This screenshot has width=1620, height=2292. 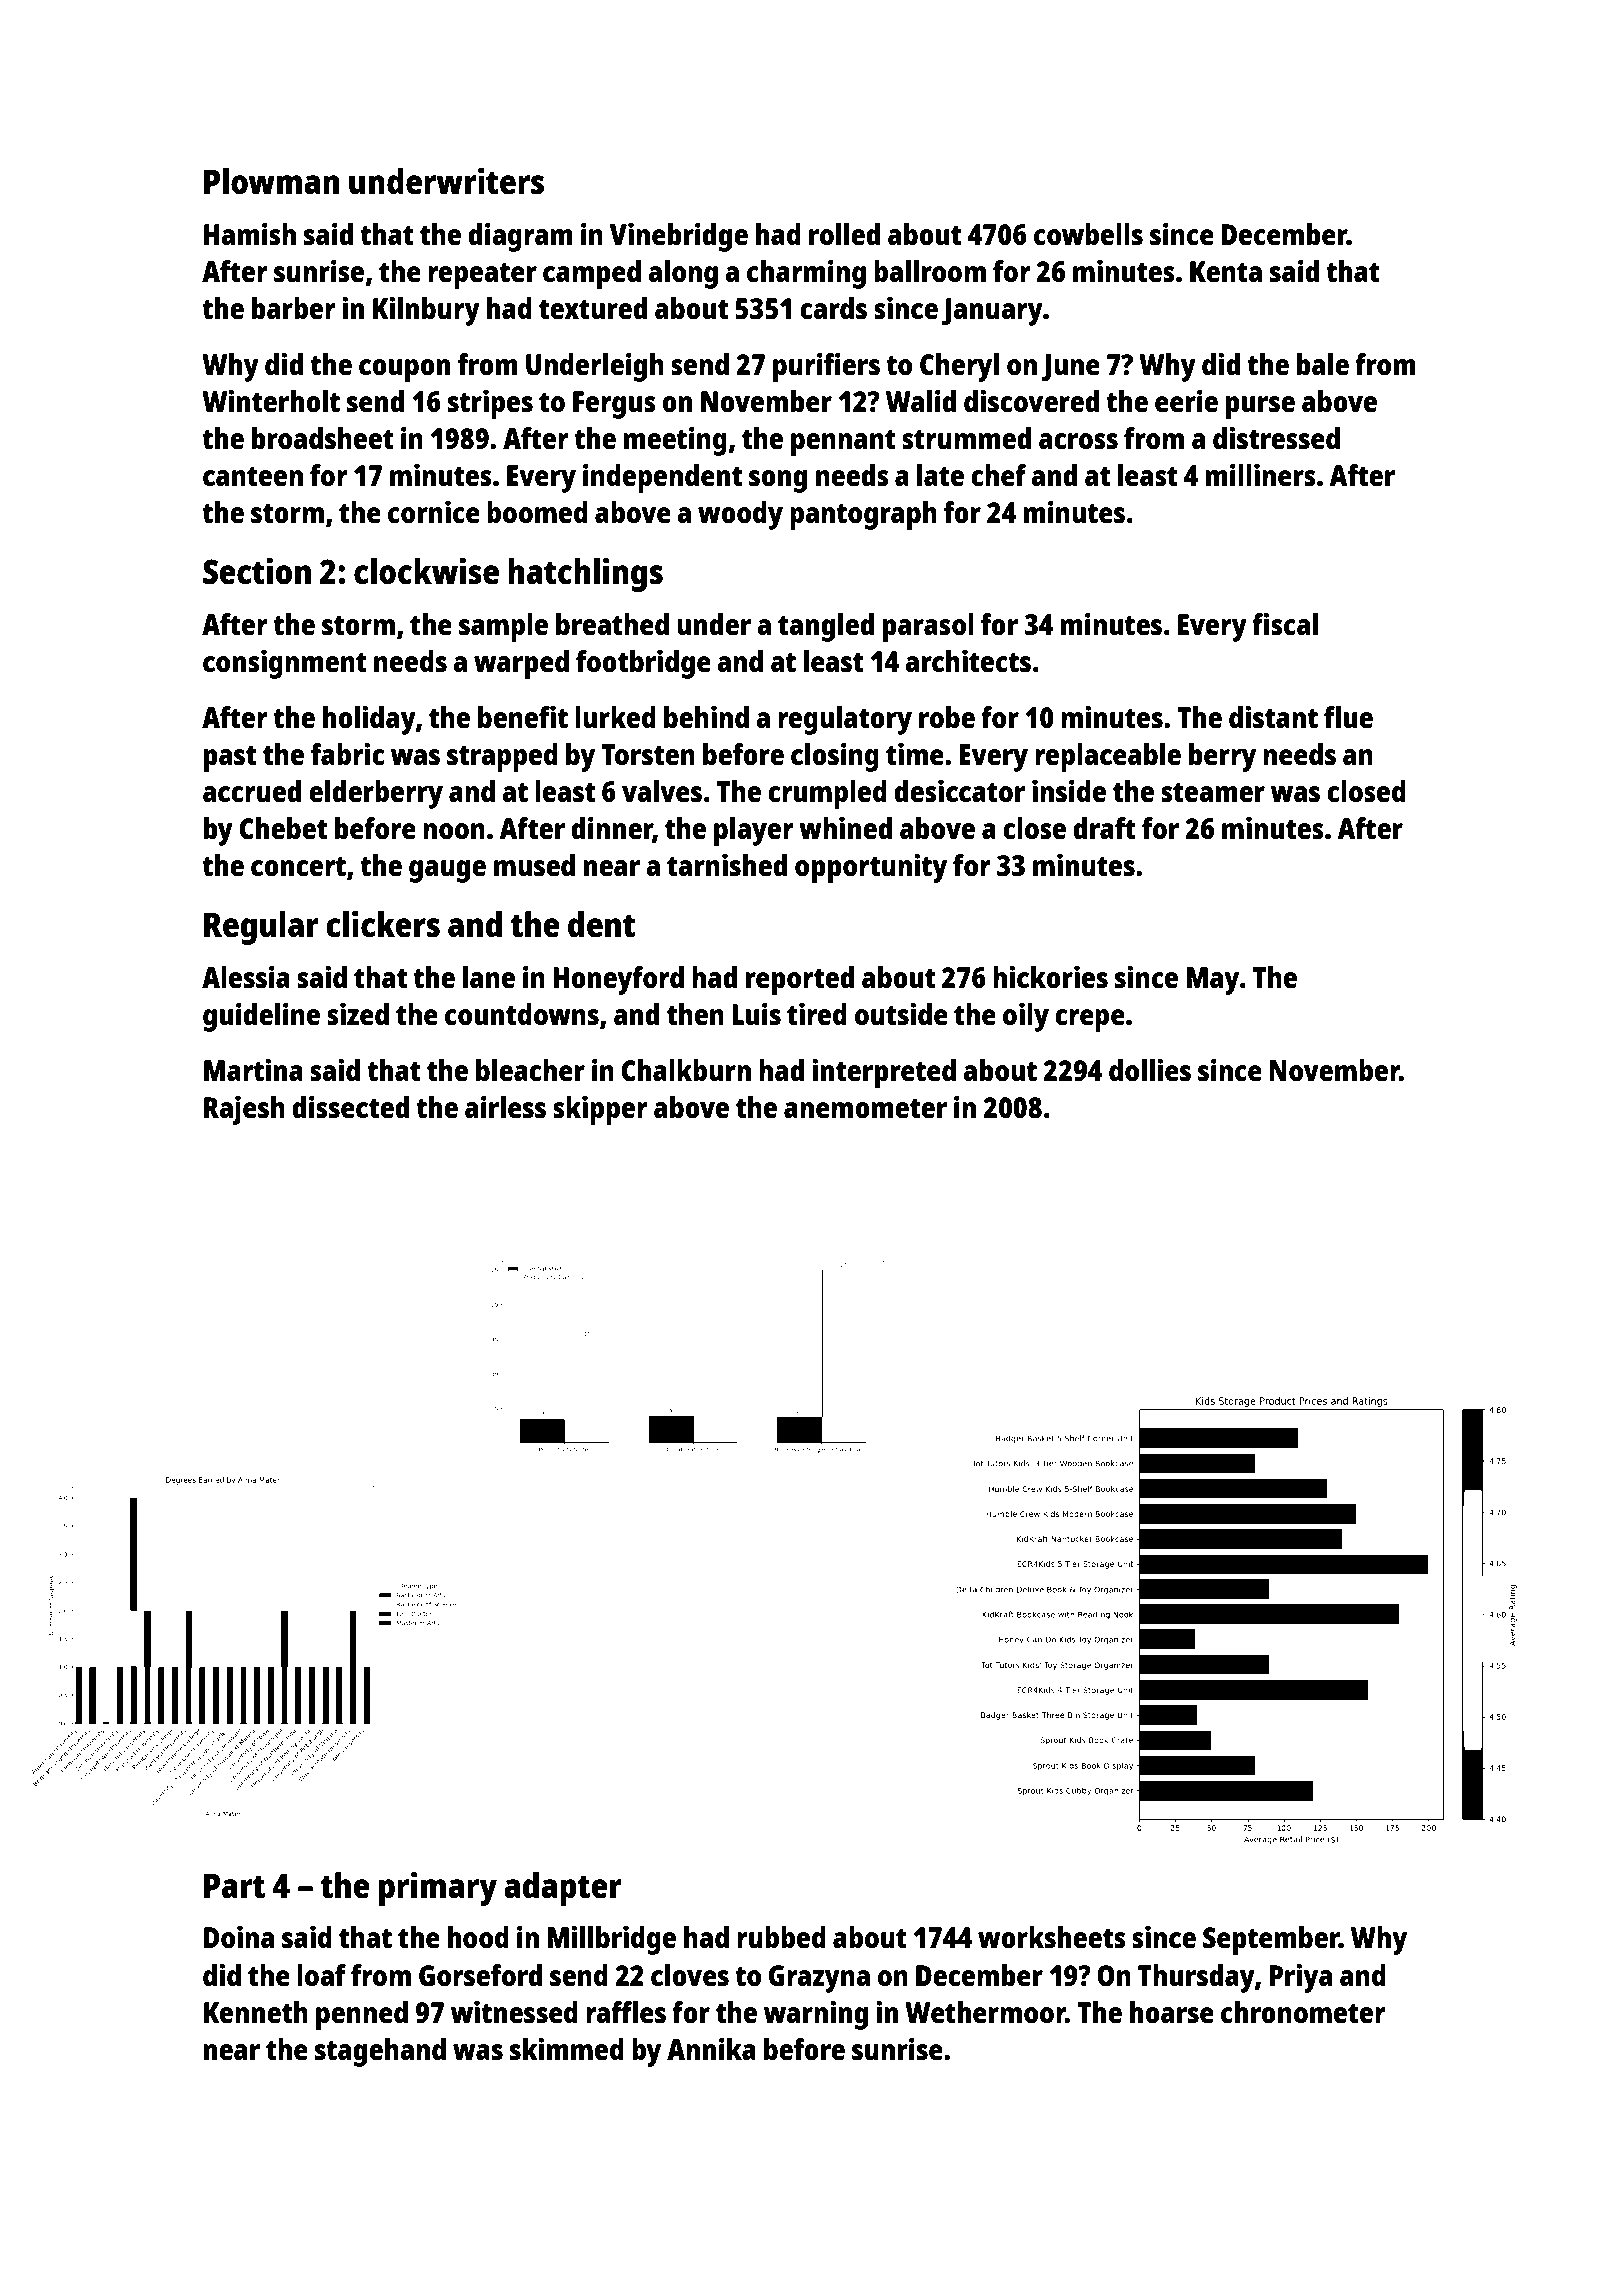 I want to click on dollies, so click(x=1150, y=1069).
